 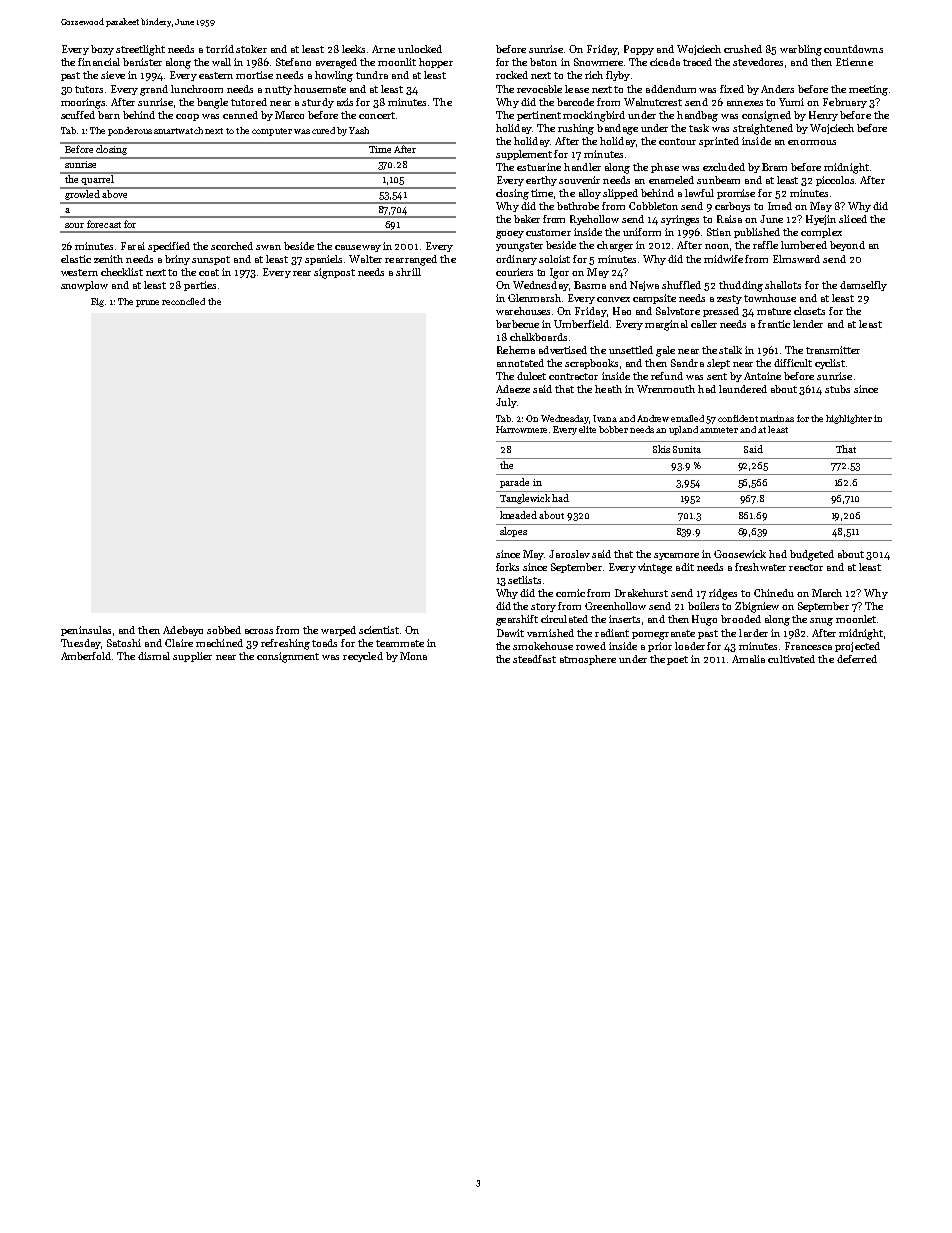 I want to click on traced, so click(x=697, y=62).
